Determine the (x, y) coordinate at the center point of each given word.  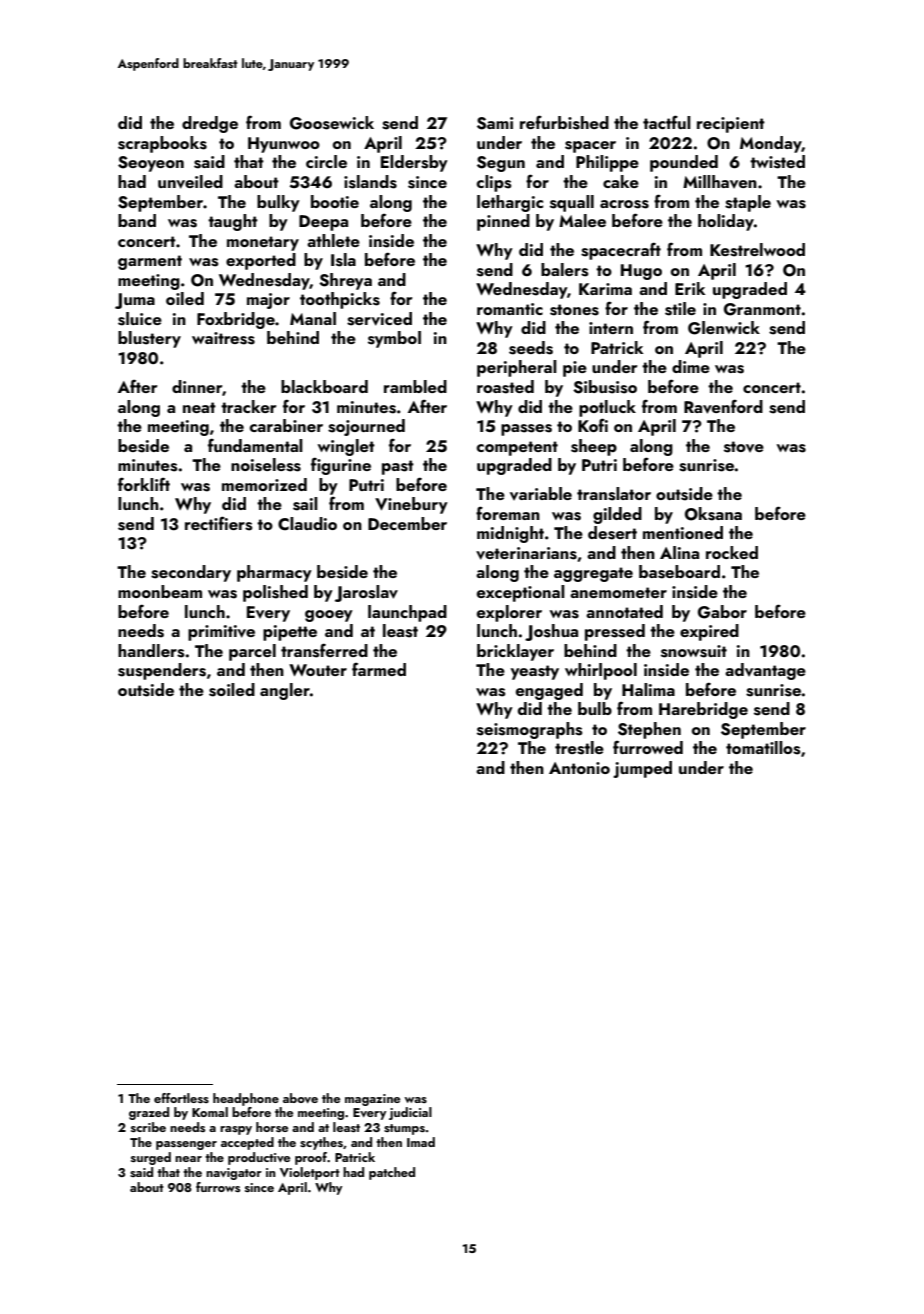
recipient (731, 125)
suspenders (162, 671)
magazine (372, 1100)
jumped (642, 769)
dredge (210, 124)
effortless (181, 1098)
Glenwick (724, 328)
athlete (333, 240)
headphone (246, 1099)
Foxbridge (236, 320)
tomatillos (763, 748)
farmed (379, 669)
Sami (495, 123)
